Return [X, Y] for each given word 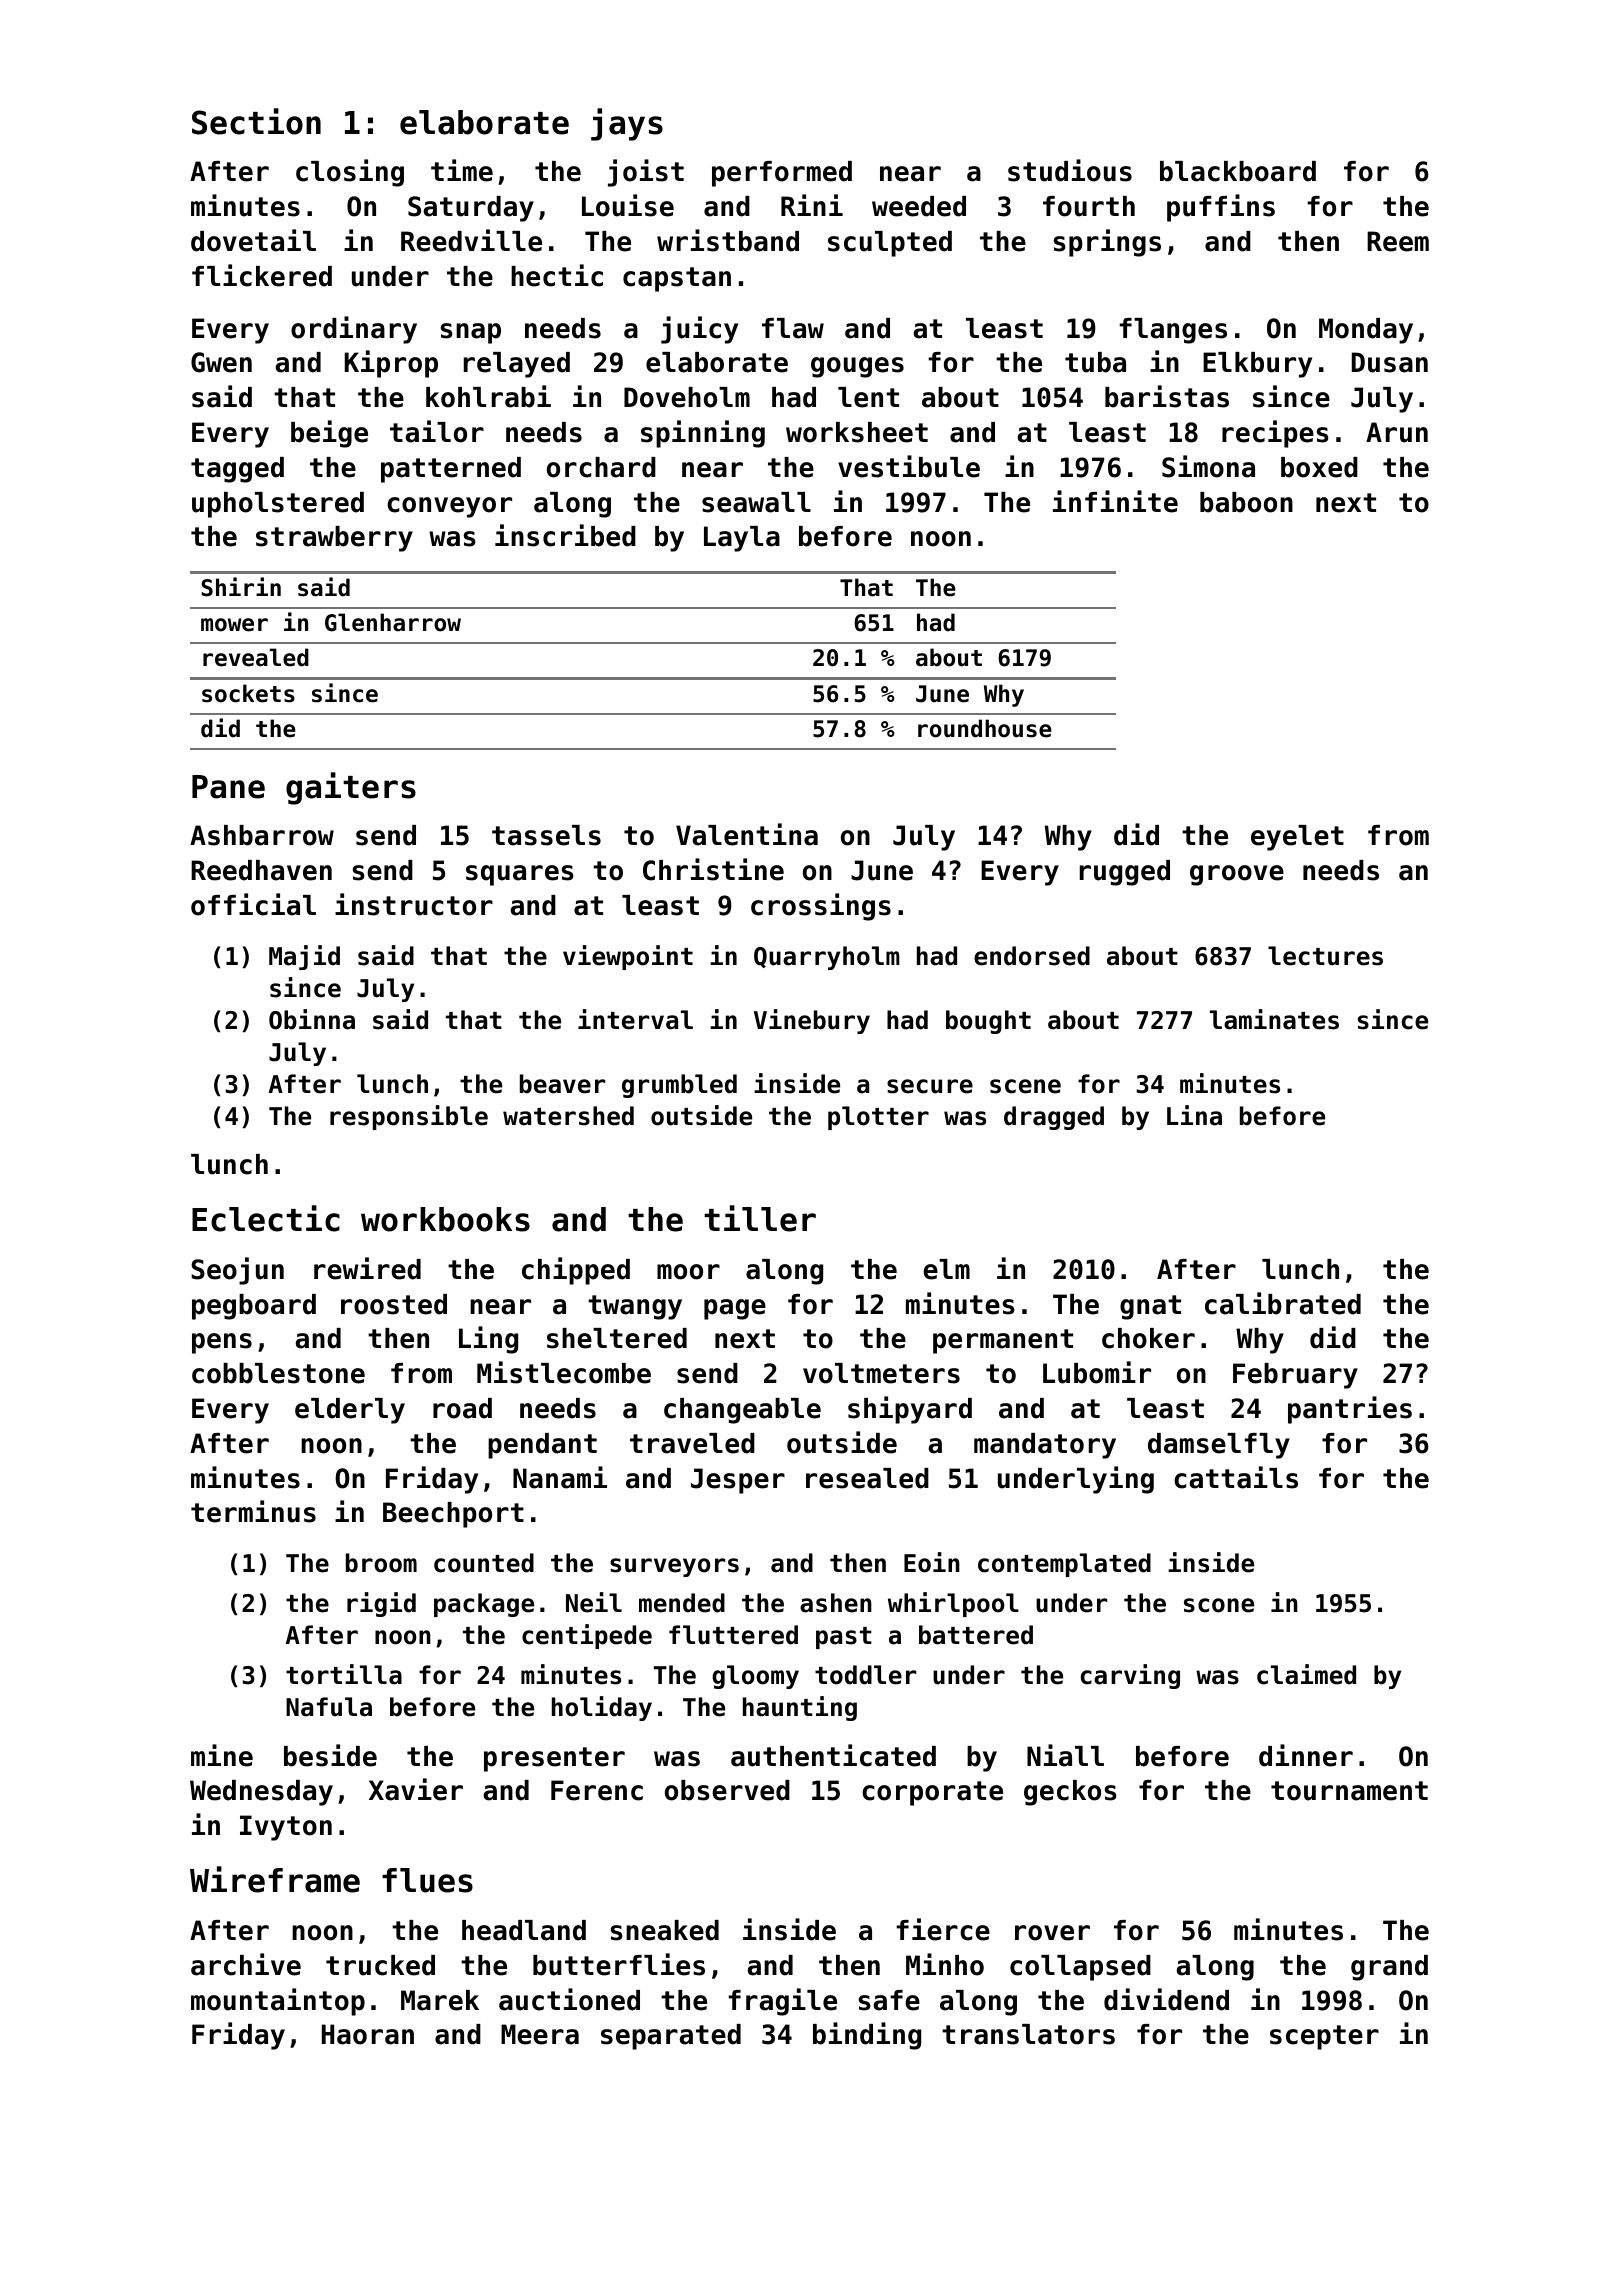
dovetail [253, 240]
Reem [1398, 241]
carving [1130, 1676]
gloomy [755, 1677]
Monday [1366, 331]
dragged [1054, 1118]
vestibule [909, 466]
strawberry [334, 539]
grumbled [679, 1086]
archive [246, 1964]
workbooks [445, 1219]
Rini [812, 205]
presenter [554, 1759]
